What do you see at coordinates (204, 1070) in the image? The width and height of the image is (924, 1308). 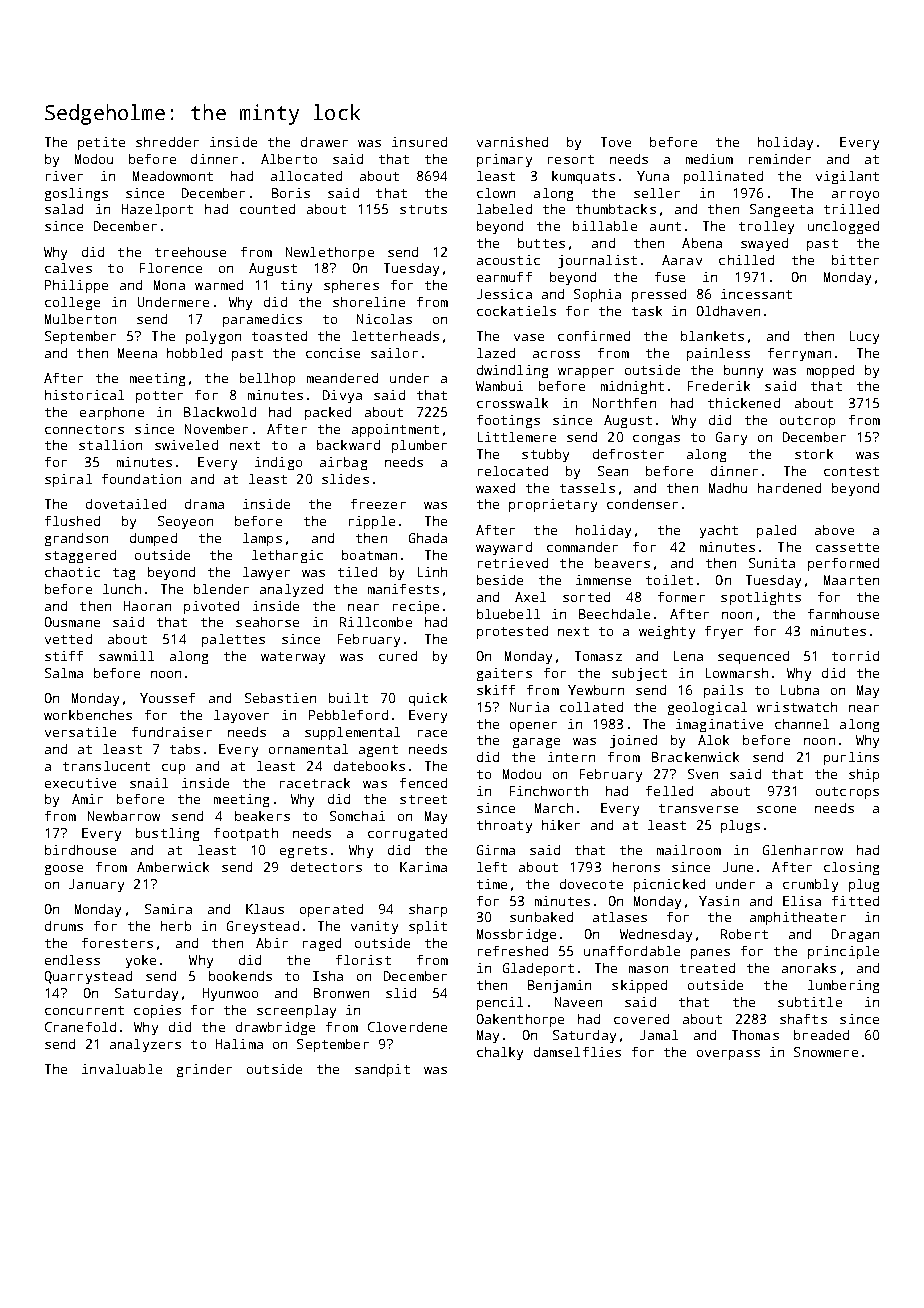 I see `grinder` at bounding box center [204, 1070].
